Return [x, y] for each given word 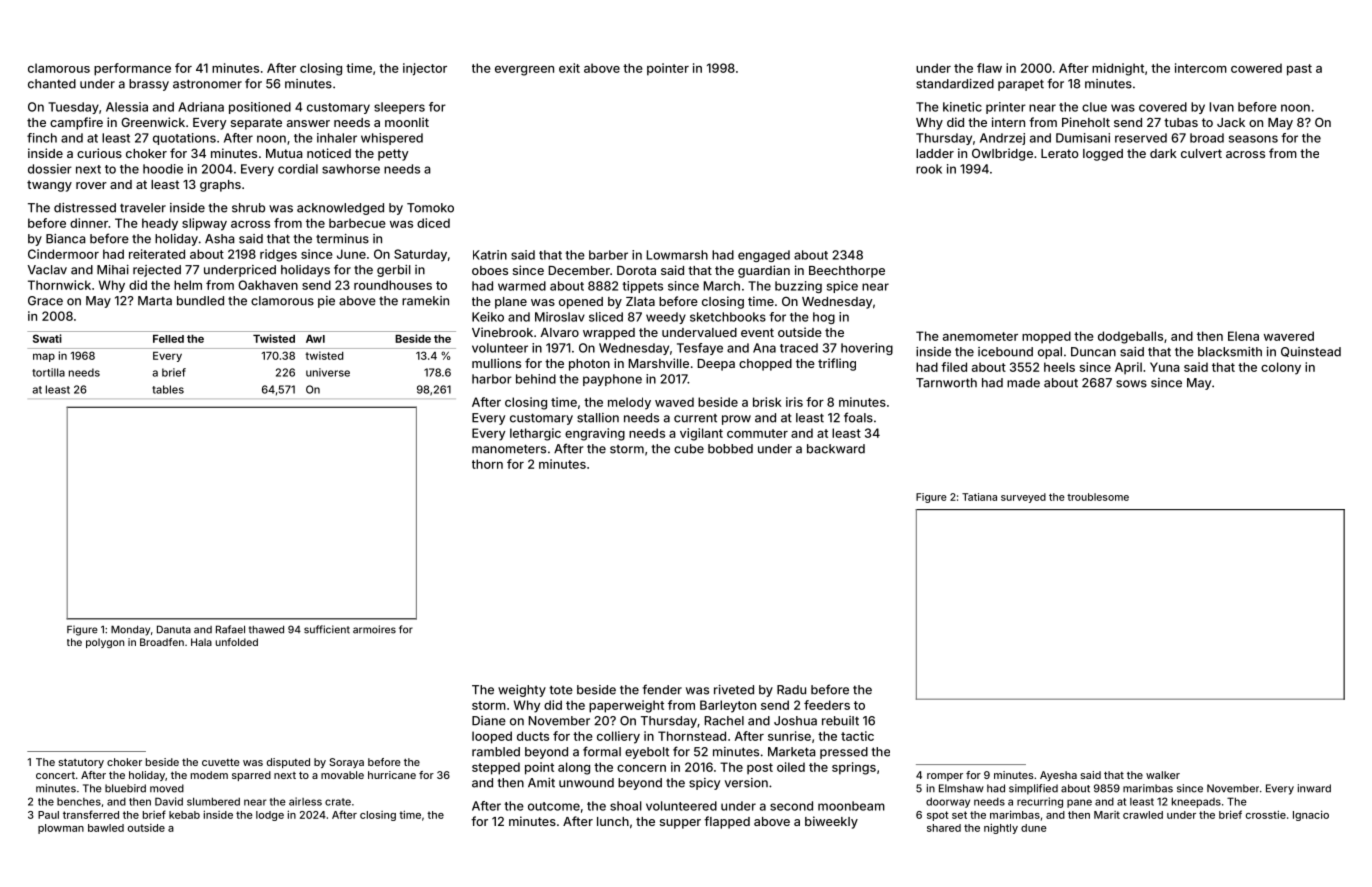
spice [842, 287]
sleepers [399, 108]
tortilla [48, 372]
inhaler [337, 138]
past [1299, 70]
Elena [1243, 336]
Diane [489, 721]
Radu [791, 690]
